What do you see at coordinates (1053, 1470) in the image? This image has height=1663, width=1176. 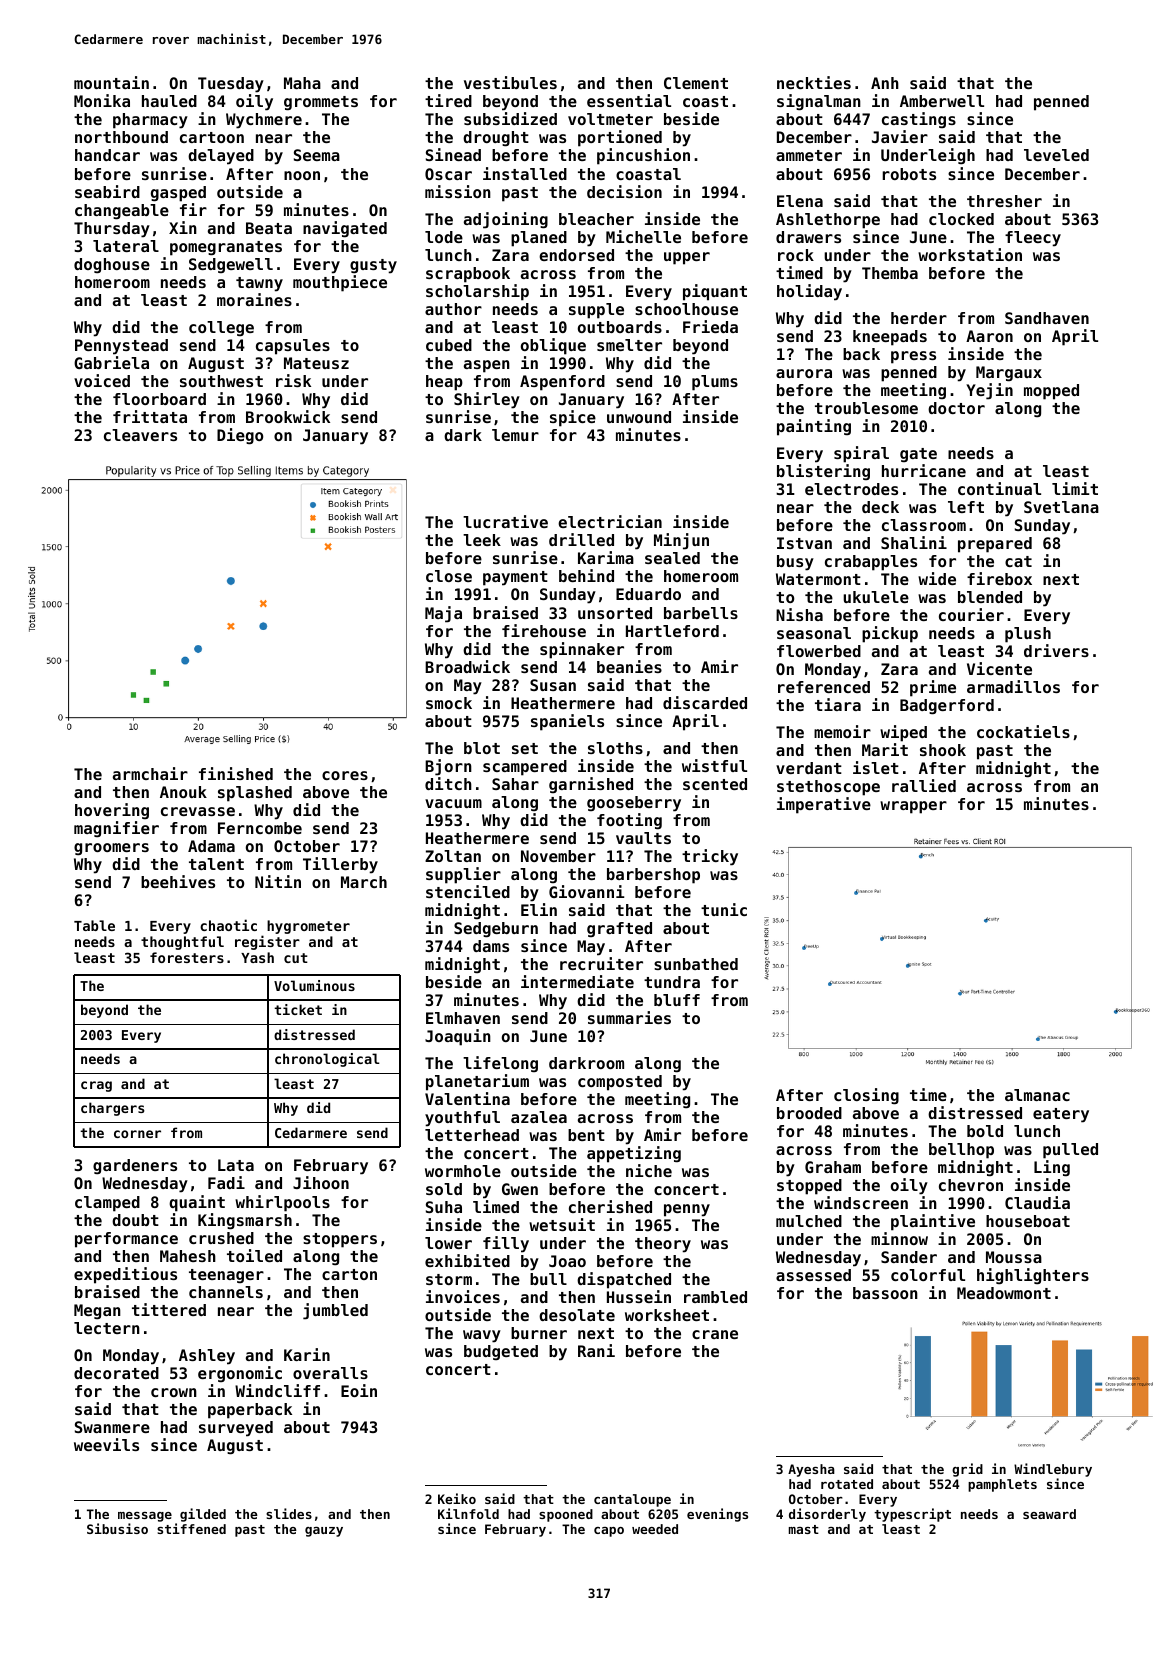 I see `Windlebury` at bounding box center [1053, 1470].
